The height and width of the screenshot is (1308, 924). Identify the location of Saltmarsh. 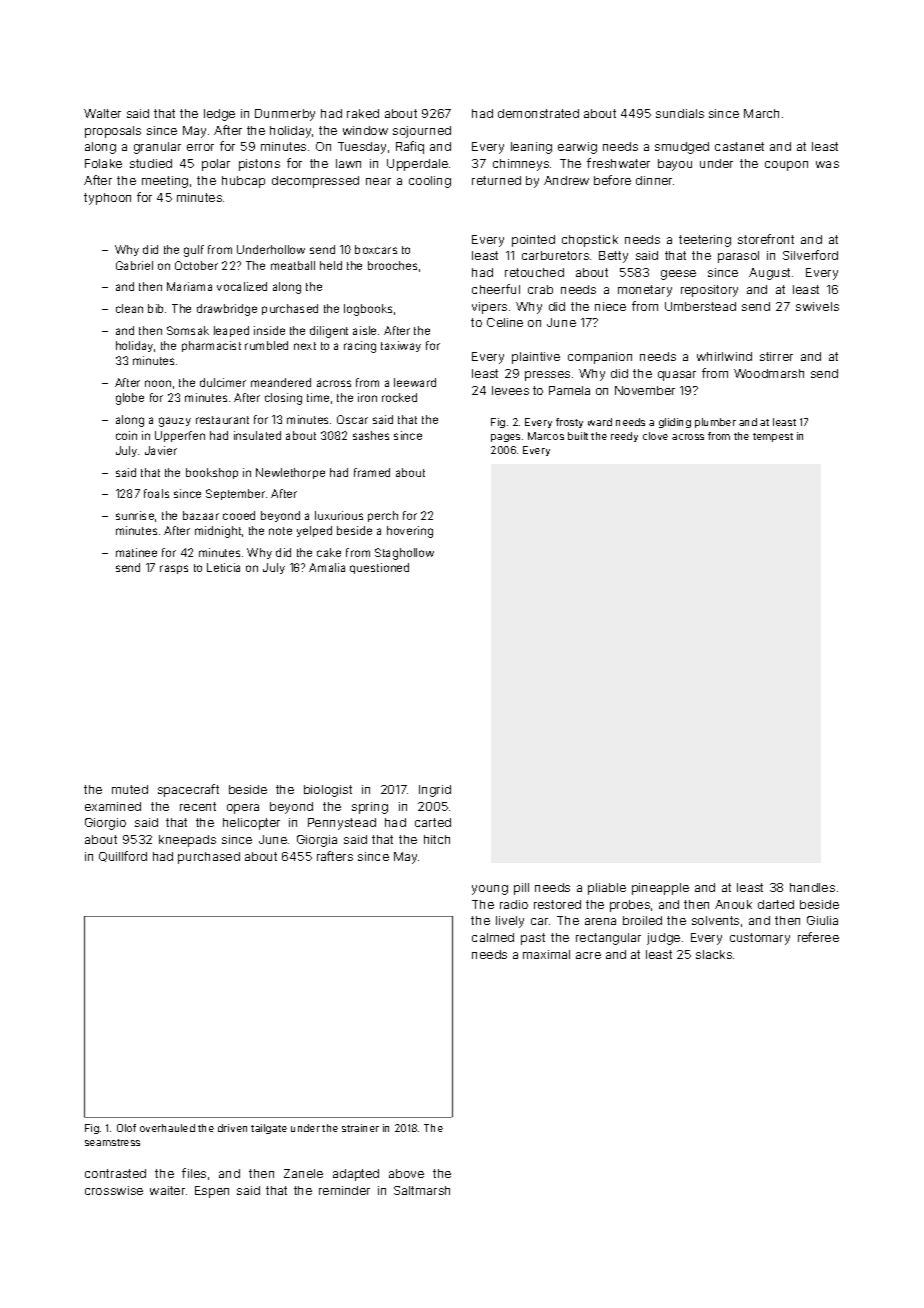
(422, 1190).
